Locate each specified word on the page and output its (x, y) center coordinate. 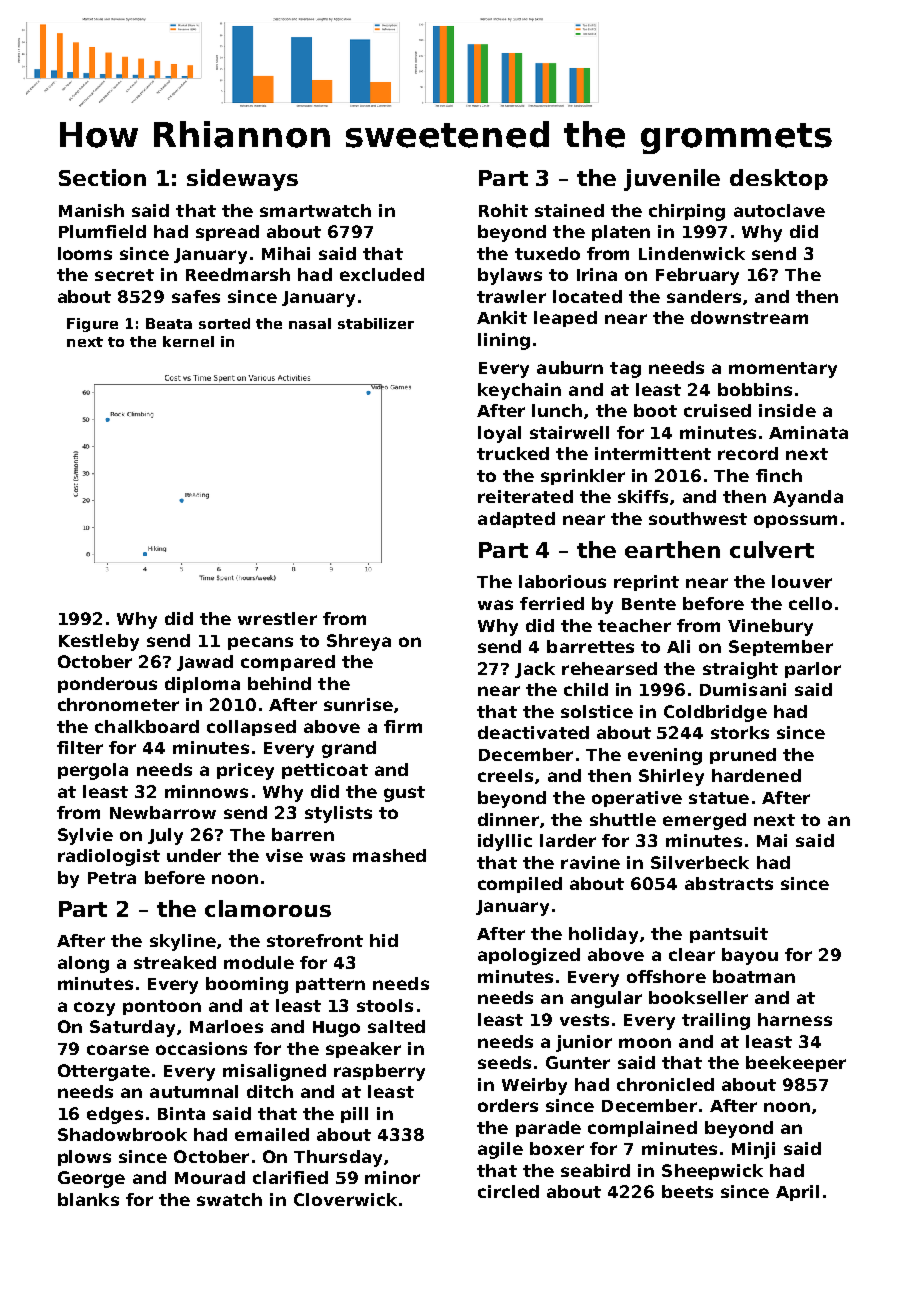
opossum (795, 521)
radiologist (109, 857)
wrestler (277, 618)
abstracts (729, 883)
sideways (242, 180)
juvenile (672, 180)
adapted (516, 520)
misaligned (274, 1072)
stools (385, 1005)
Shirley (671, 777)
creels (505, 775)
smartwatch (315, 210)
